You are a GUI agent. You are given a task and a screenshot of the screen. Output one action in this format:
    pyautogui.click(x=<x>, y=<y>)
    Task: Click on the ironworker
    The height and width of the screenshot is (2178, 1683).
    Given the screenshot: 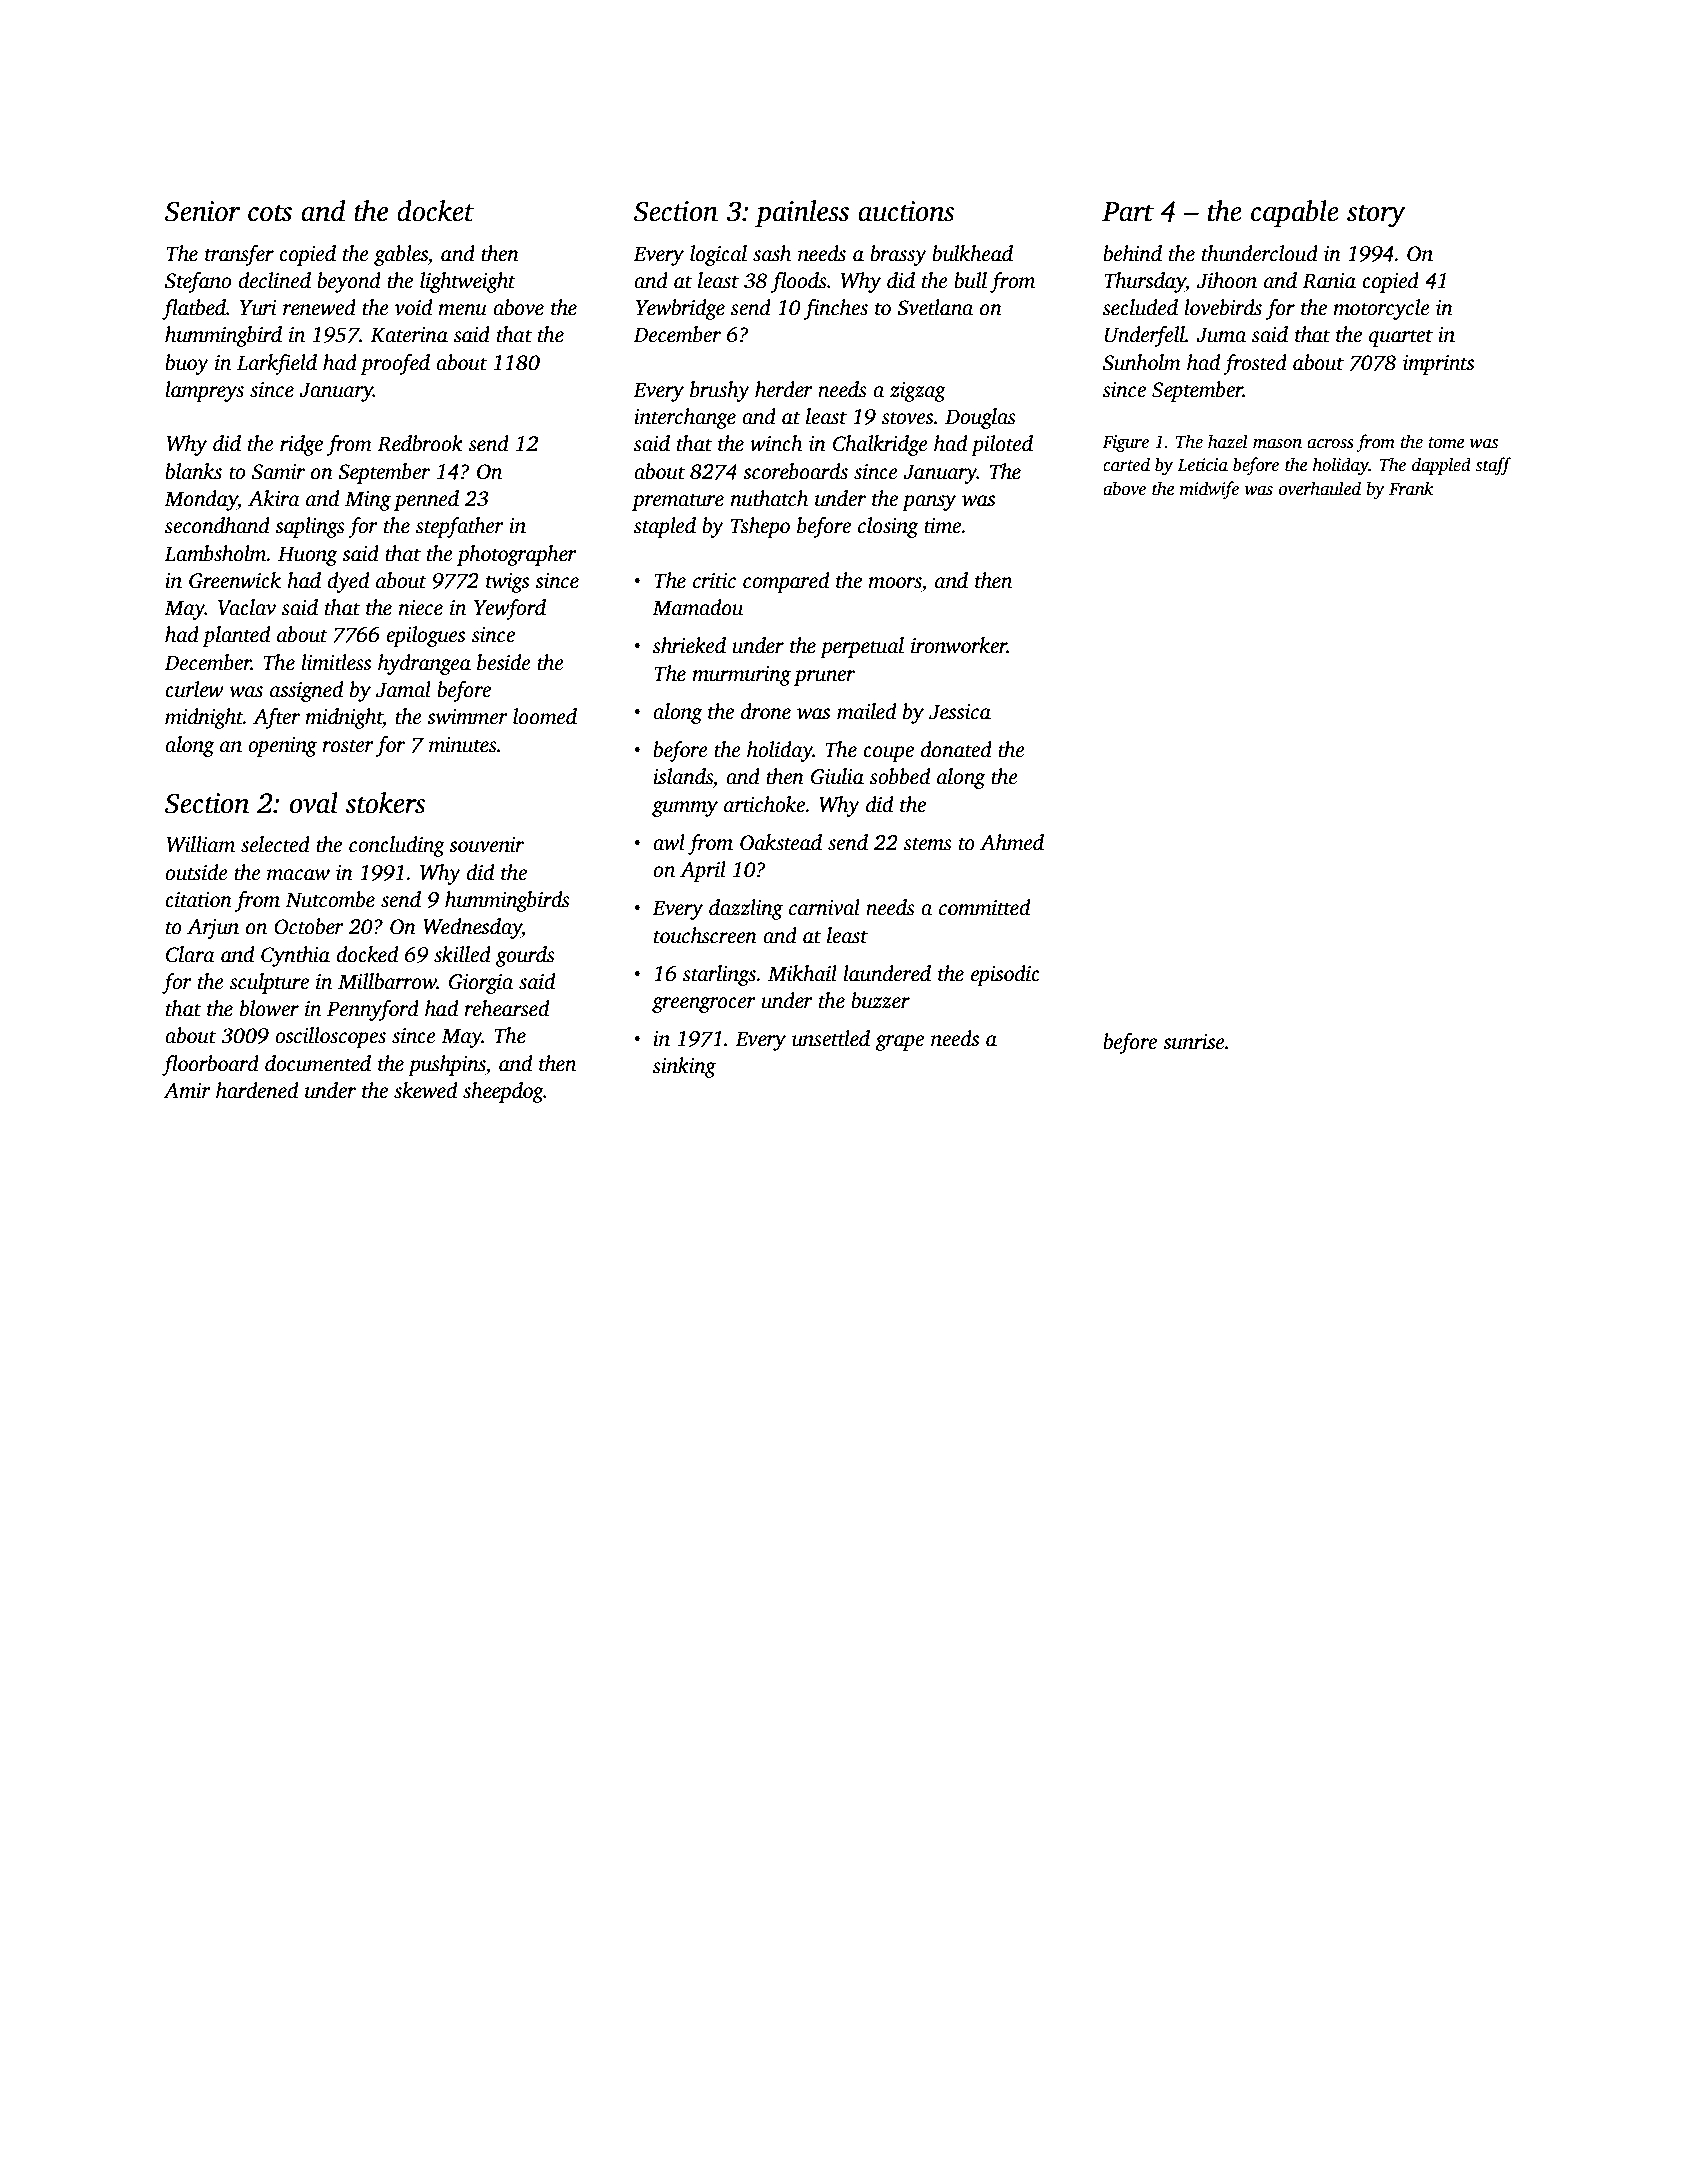 What is the action you would take?
    pyautogui.click(x=959, y=645)
